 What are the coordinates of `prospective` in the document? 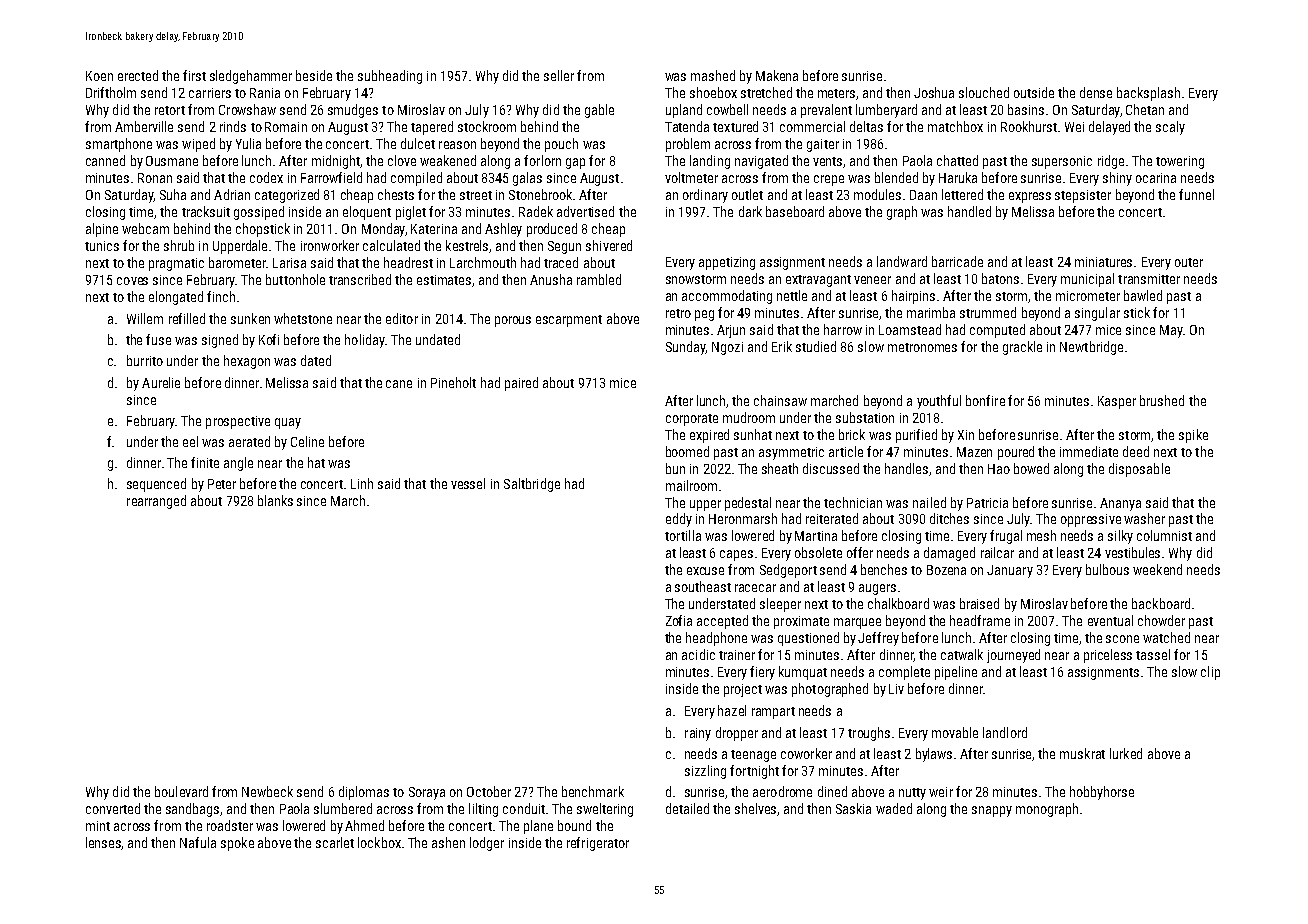 It's located at (238, 422).
